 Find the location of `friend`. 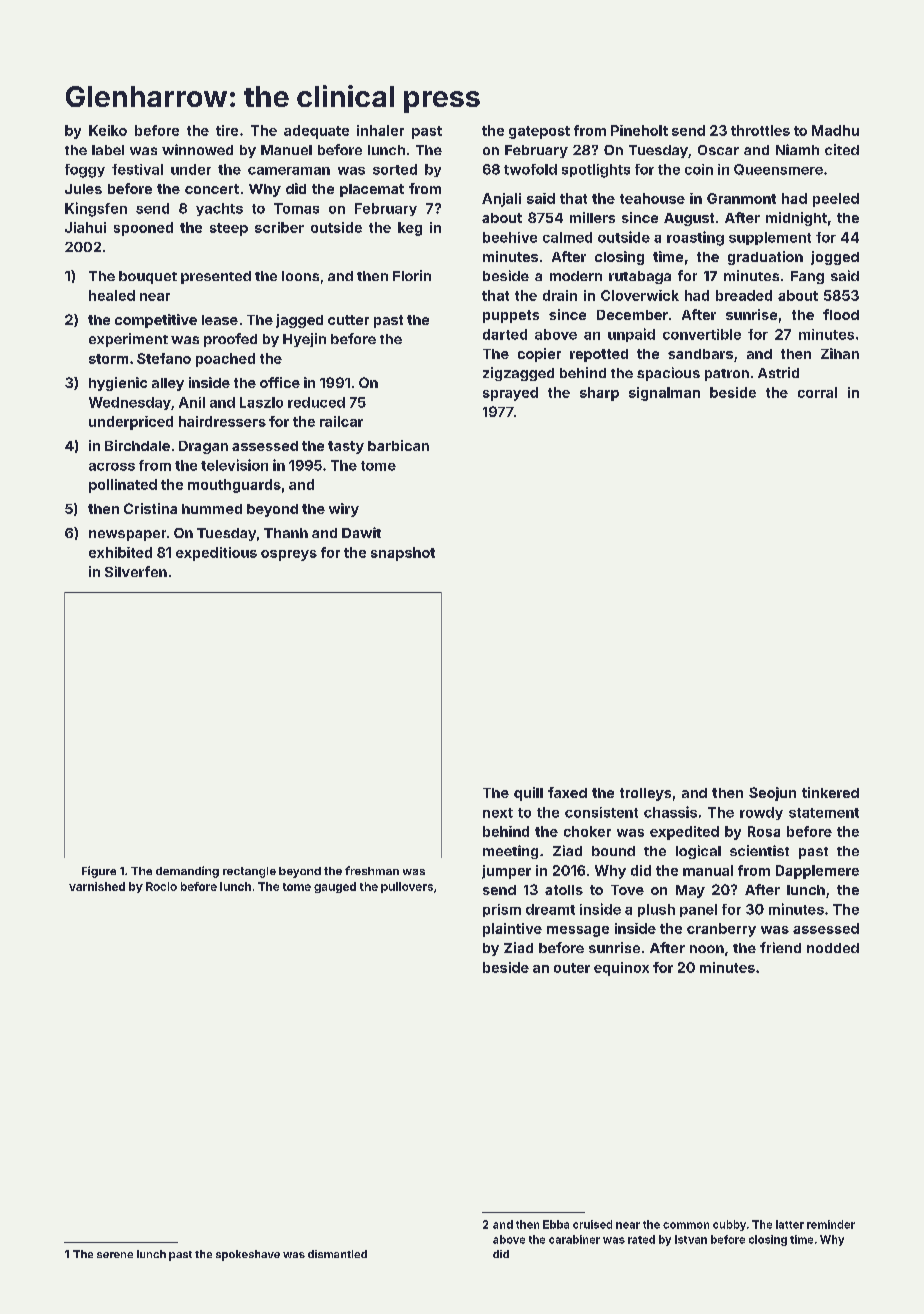

friend is located at coordinates (780, 947).
